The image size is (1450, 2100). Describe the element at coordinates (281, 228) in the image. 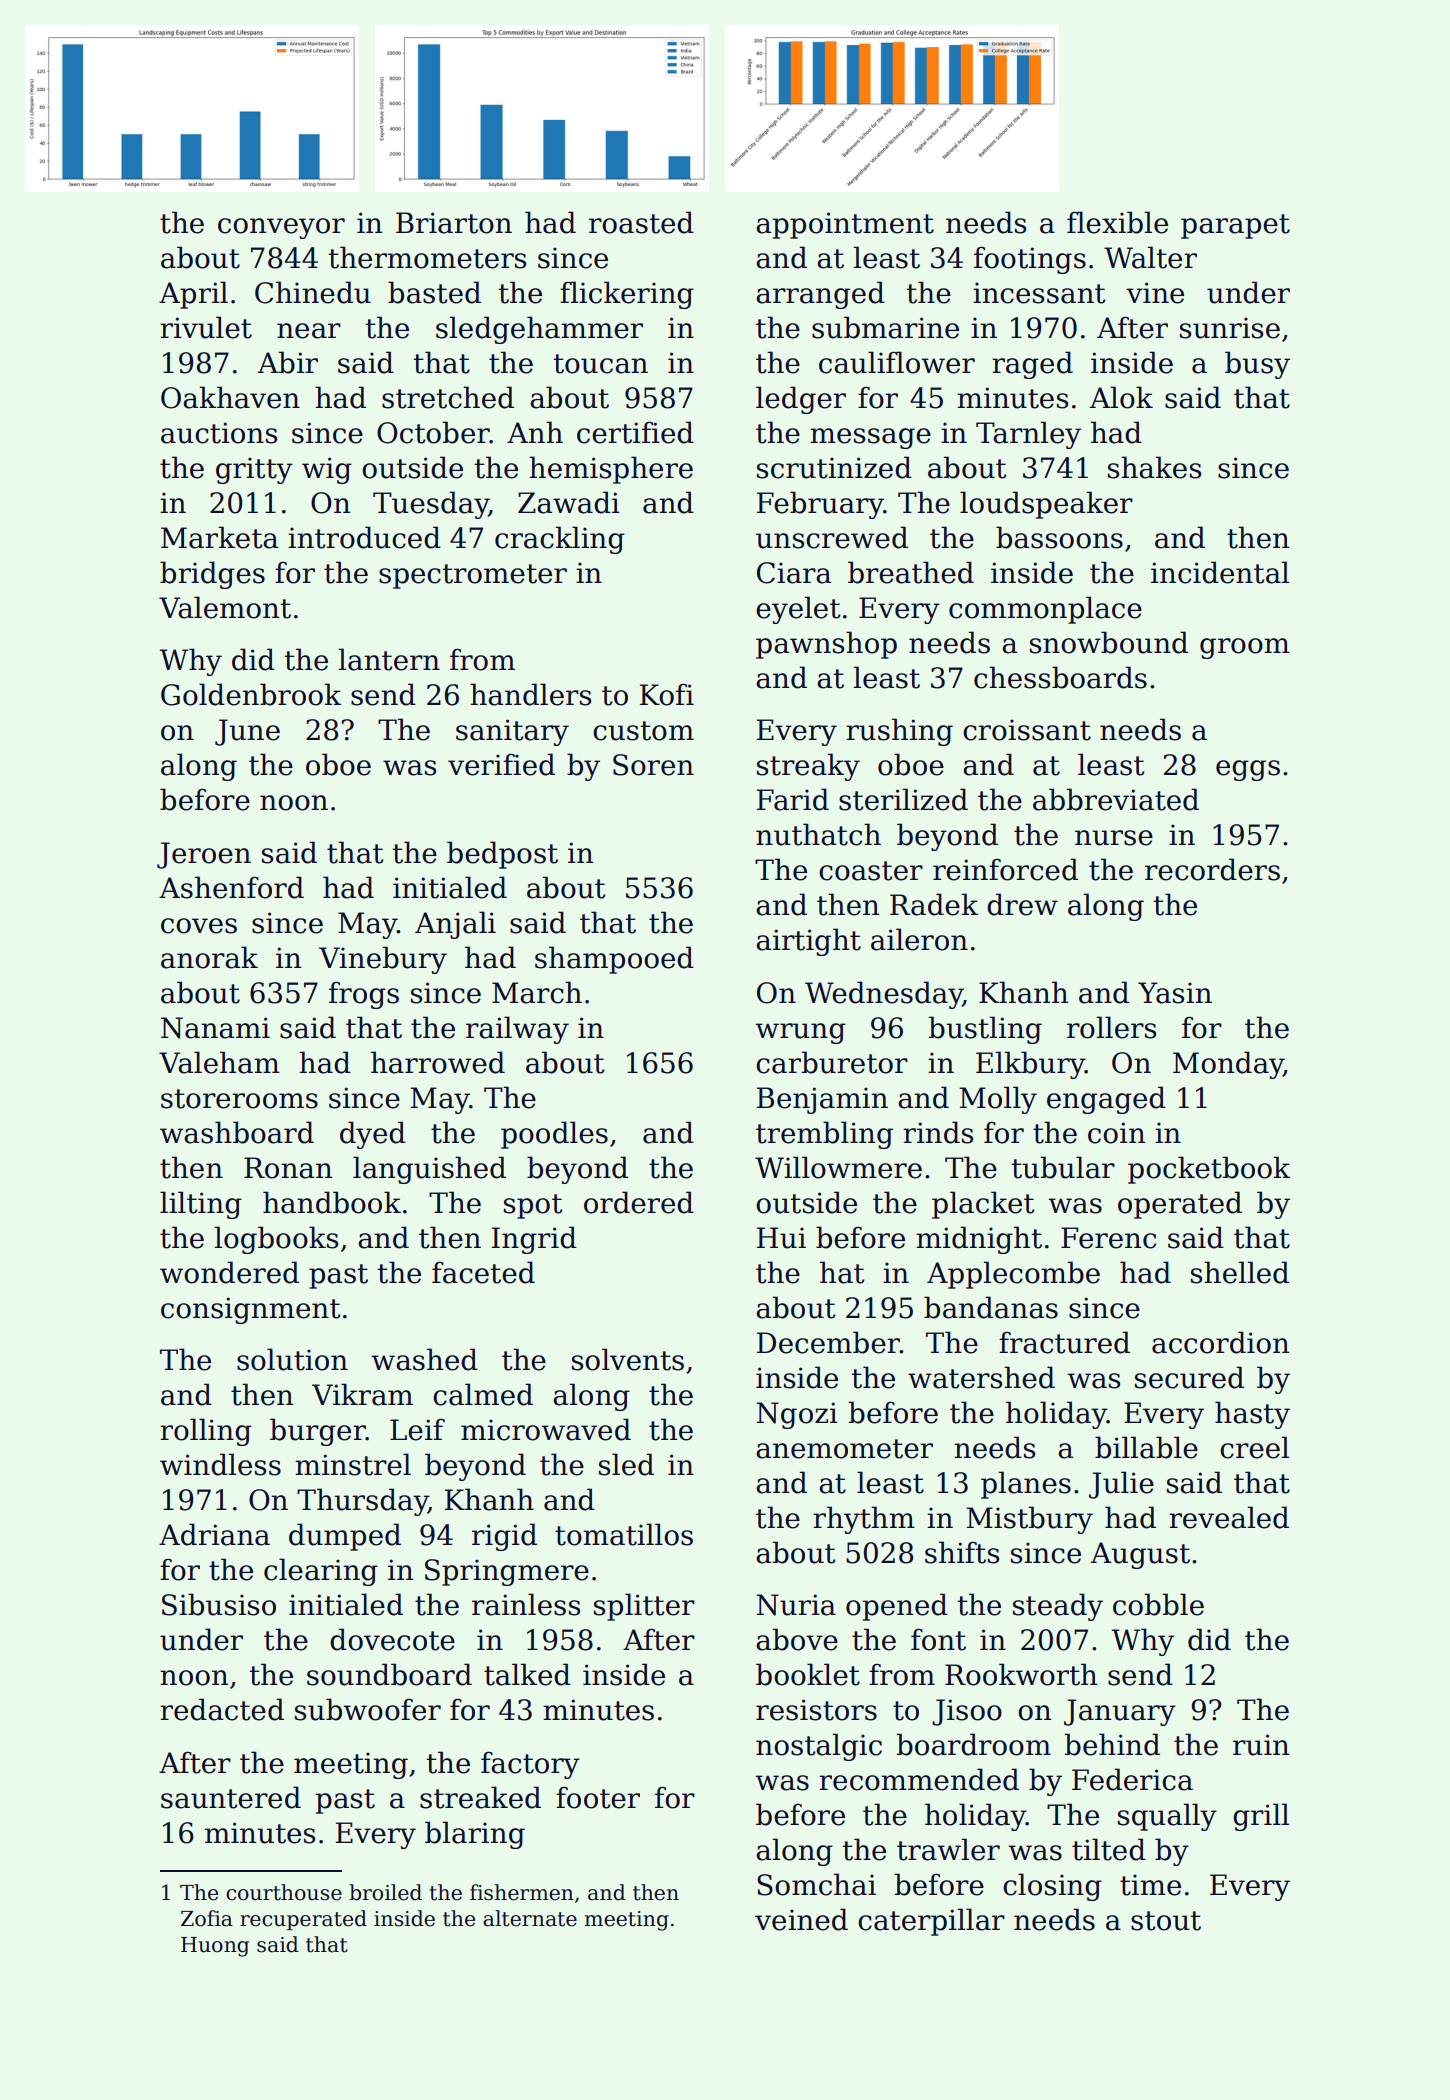

I see `conveyor` at that location.
